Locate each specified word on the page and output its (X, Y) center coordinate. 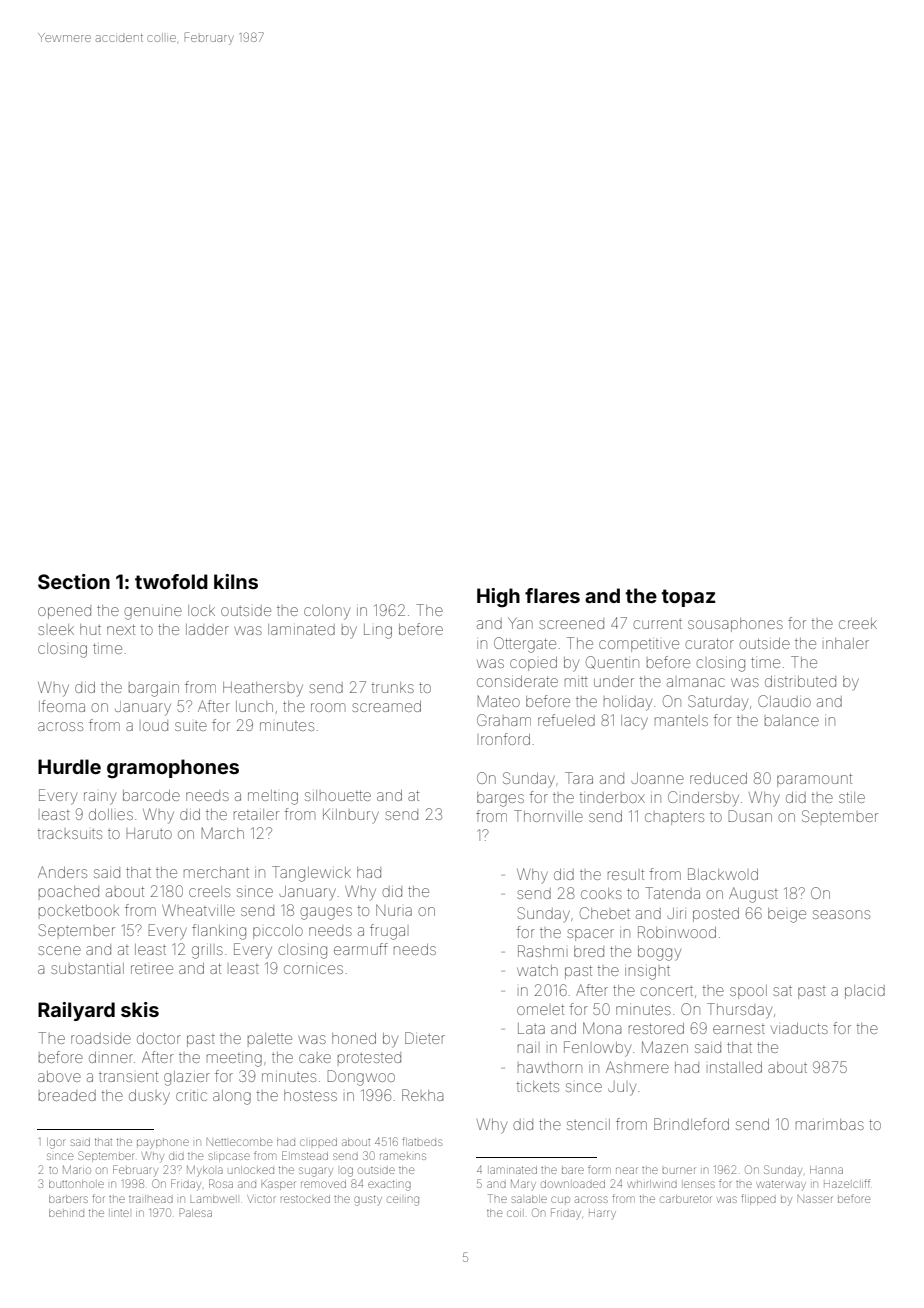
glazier (187, 1078)
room (328, 707)
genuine (153, 613)
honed (354, 1038)
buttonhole (76, 1184)
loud (155, 725)
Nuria (394, 910)
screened (571, 623)
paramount (814, 780)
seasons (841, 914)
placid (865, 992)
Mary (523, 1185)
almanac (696, 682)
